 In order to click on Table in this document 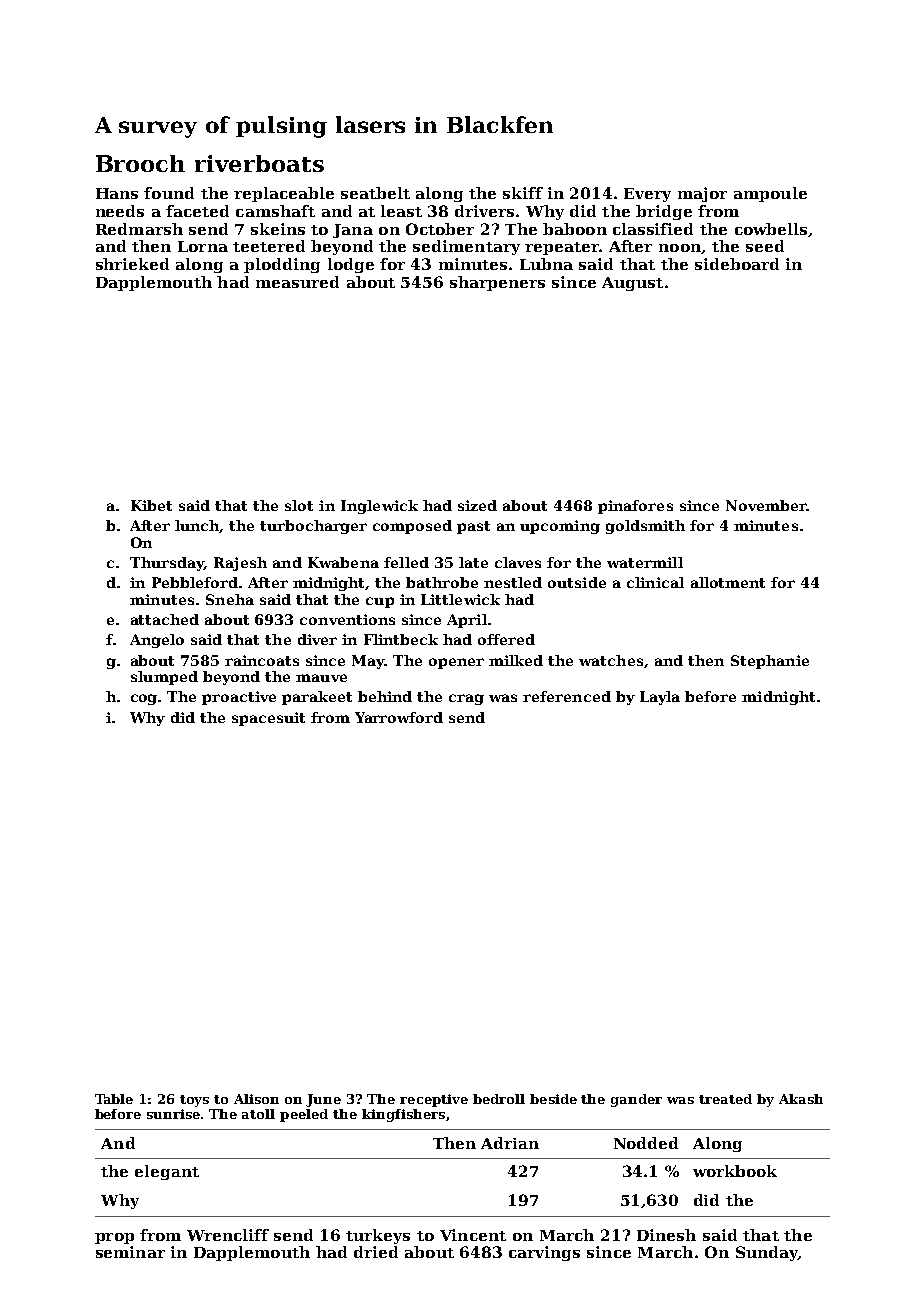, I will do `click(114, 1099)`.
